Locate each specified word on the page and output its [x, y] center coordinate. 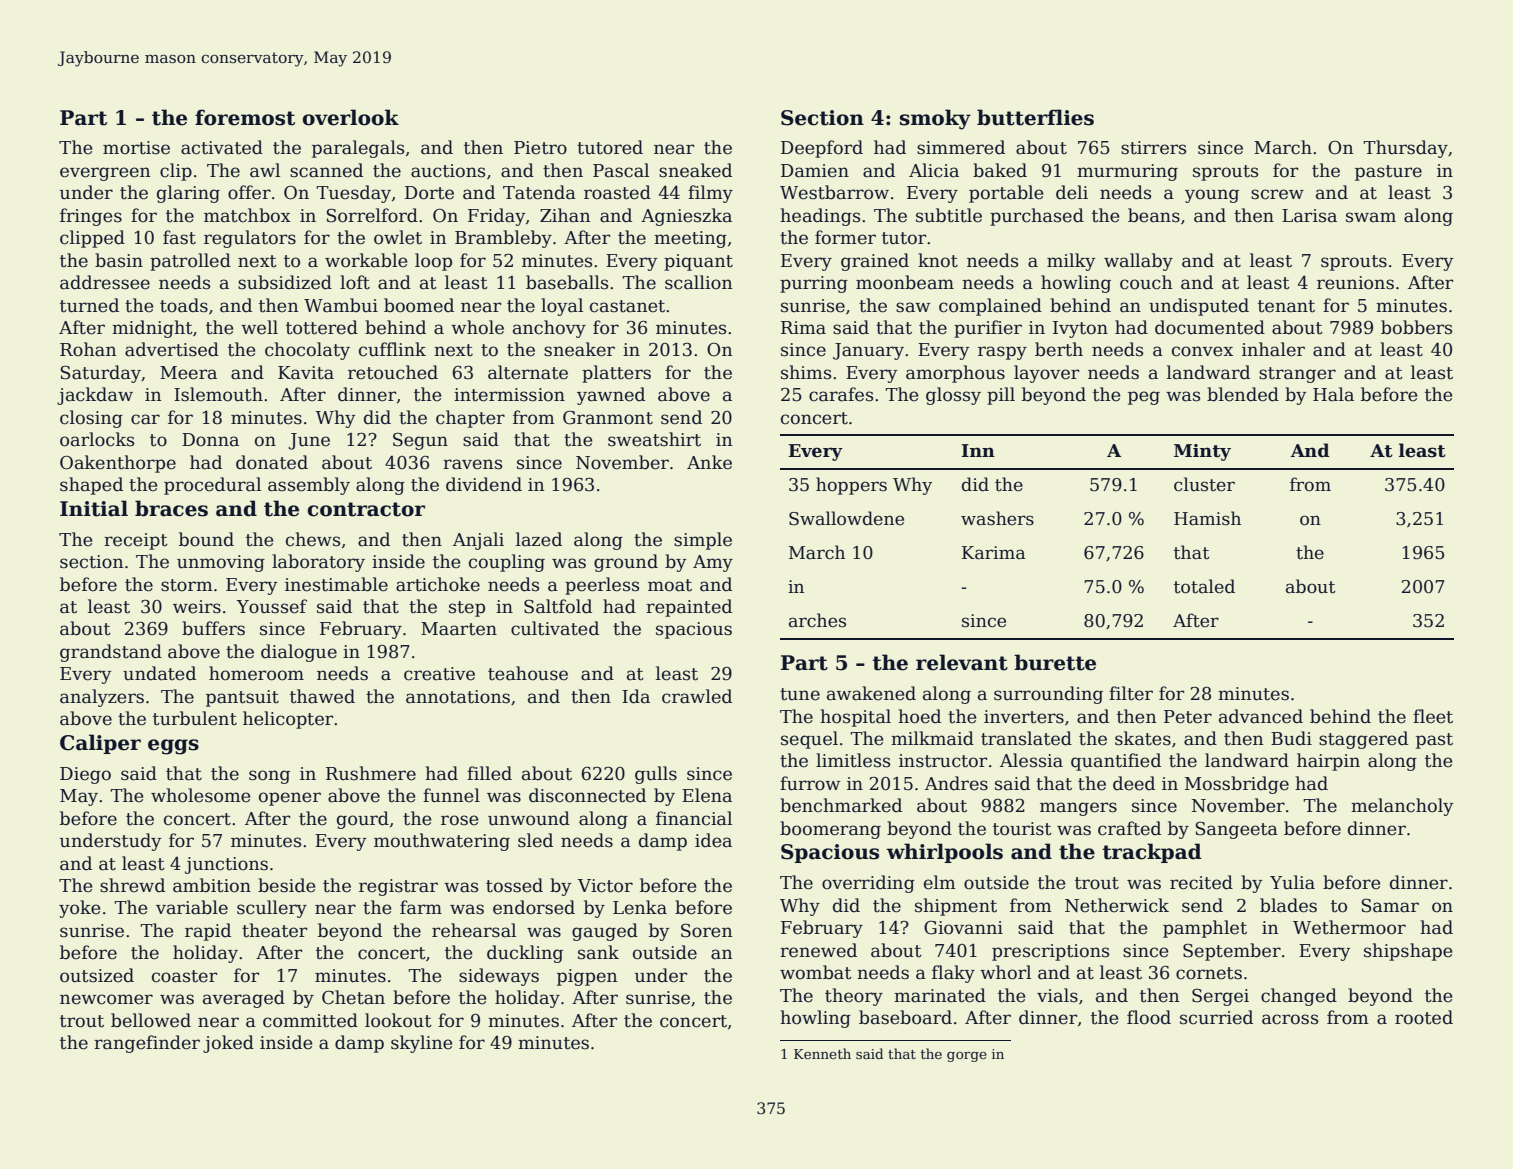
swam [1371, 217]
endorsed [534, 907]
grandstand [111, 653]
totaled [1204, 586]
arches [817, 620]
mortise [136, 148]
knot [938, 260]
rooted [1424, 1017]
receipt [136, 541]
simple [703, 541]
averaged [244, 999]
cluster [1204, 484]
